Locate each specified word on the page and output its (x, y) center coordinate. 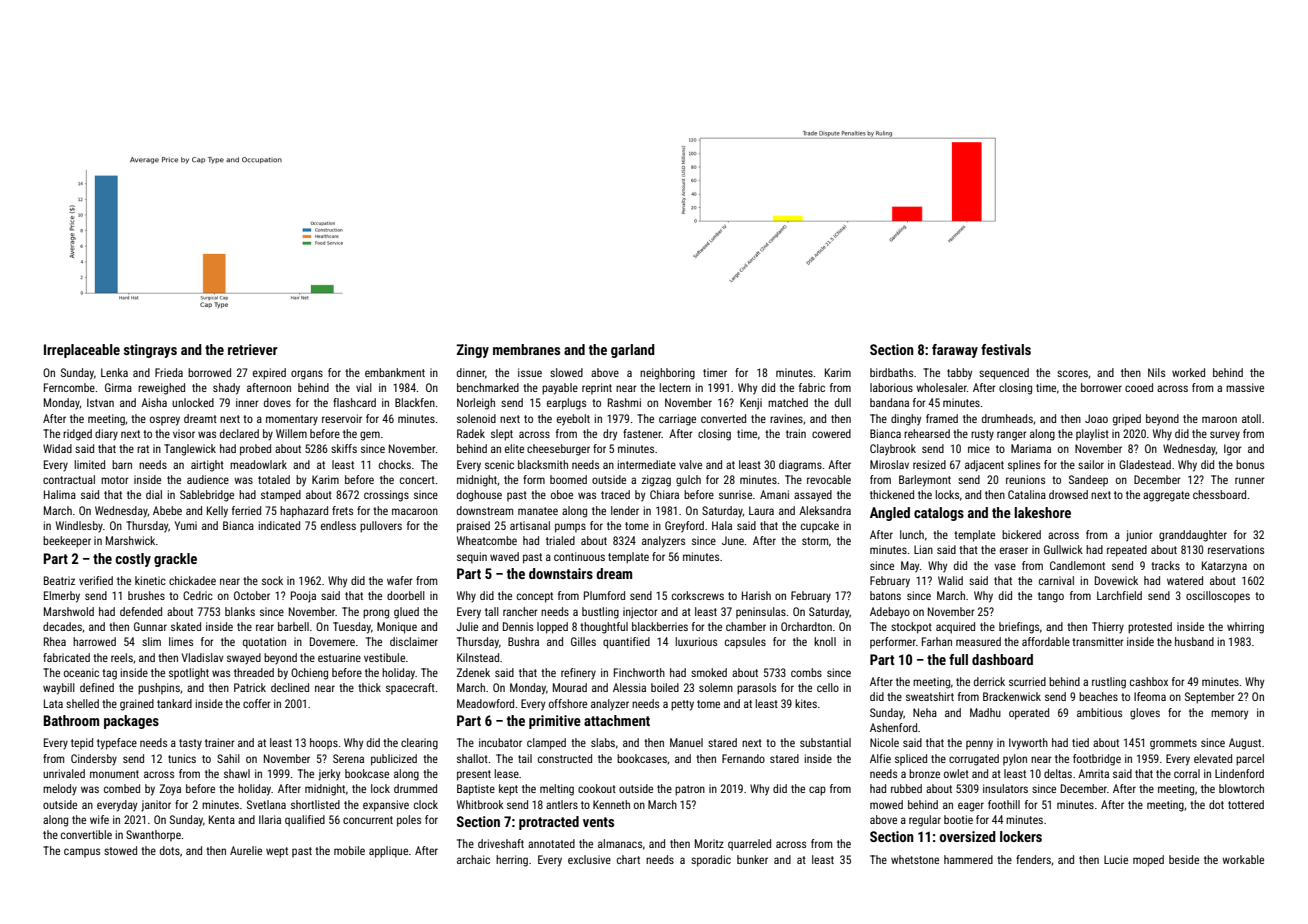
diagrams (800, 466)
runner (1250, 480)
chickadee (192, 580)
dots (170, 850)
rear (265, 627)
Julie (467, 626)
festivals (1006, 349)
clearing (419, 744)
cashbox (1149, 681)
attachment (617, 720)
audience (208, 479)
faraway (955, 351)
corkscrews (698, 595)
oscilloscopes (1218, 596)
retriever (253, 349)
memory (1229, 715)
